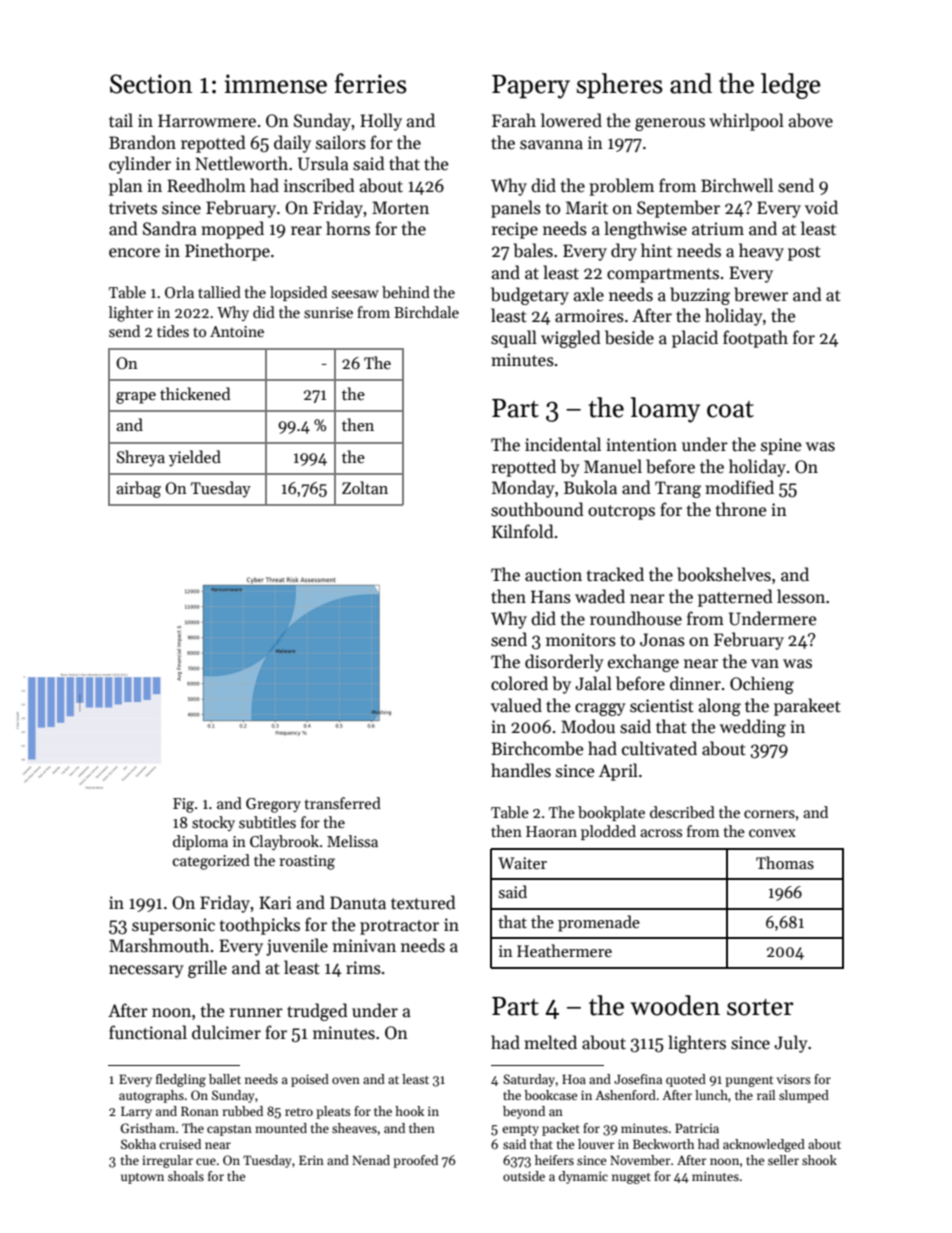 The height and width of the screenshot is (1233, 952). I want to click on post, so click(804, 253).
